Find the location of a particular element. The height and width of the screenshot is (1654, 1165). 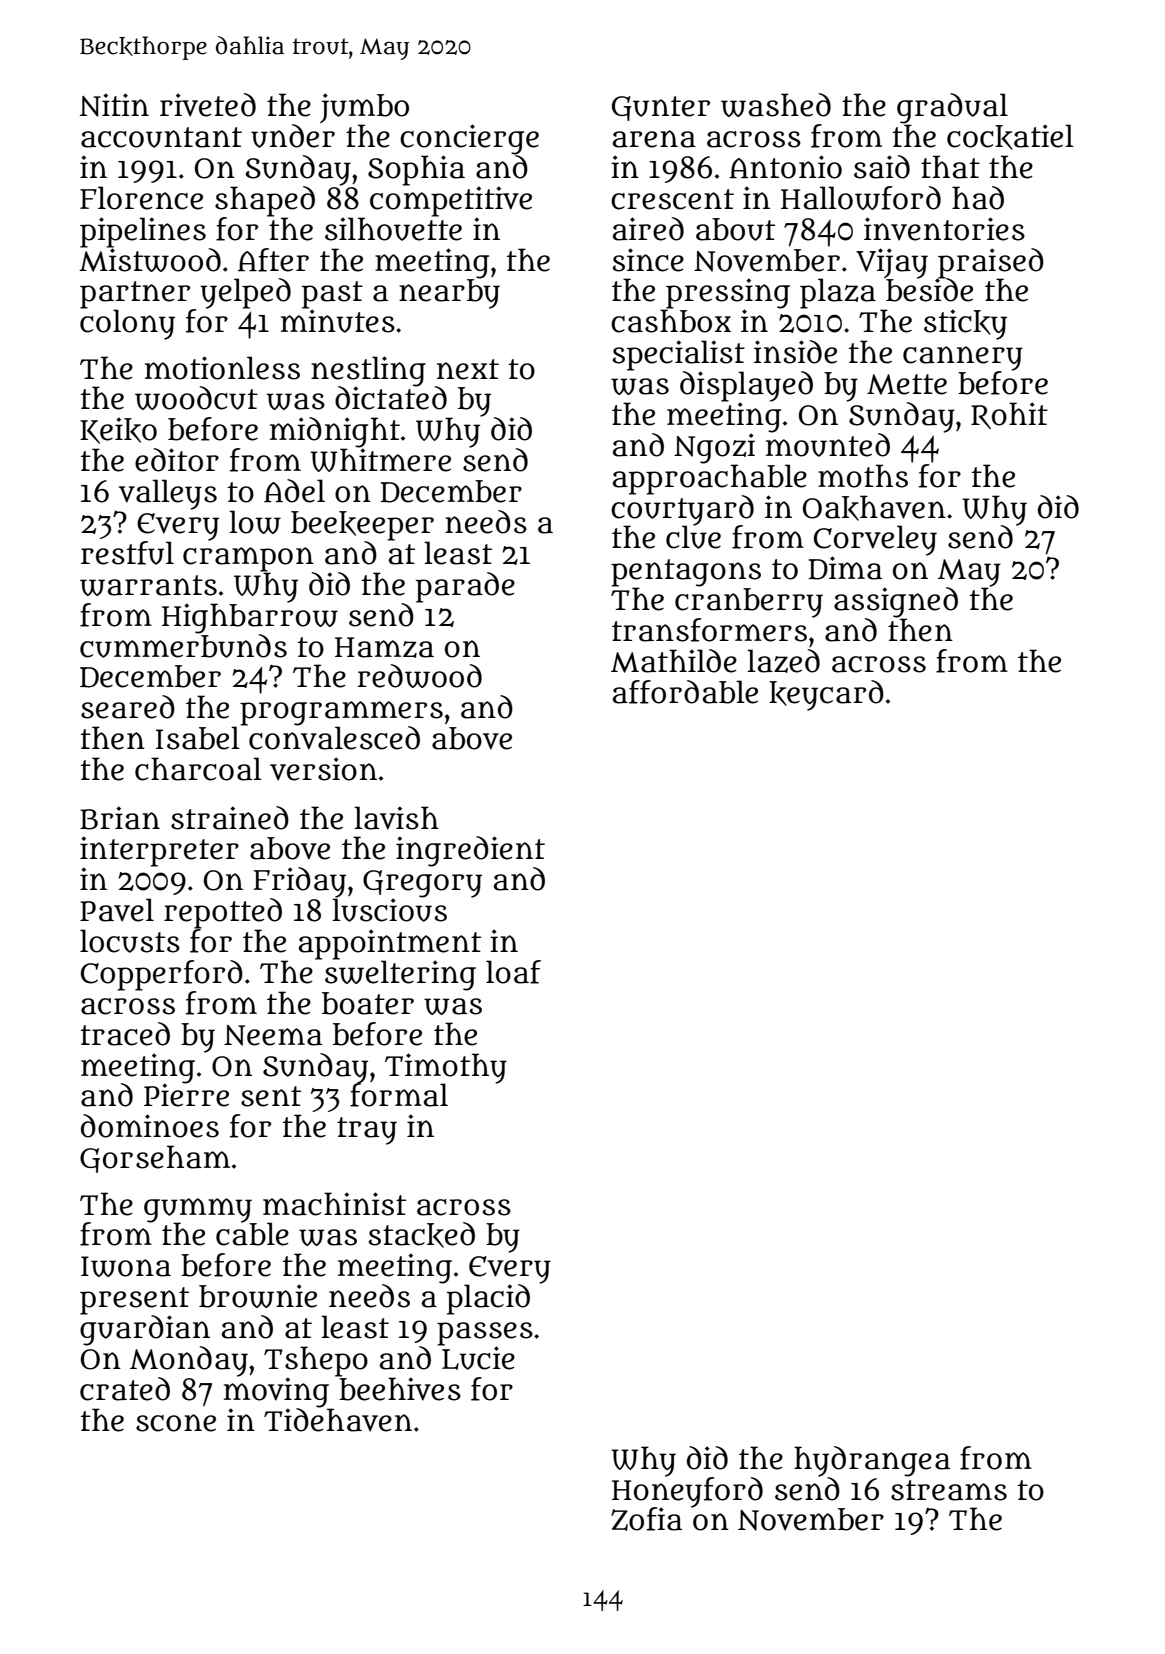

seared is located at coordinates (128, 707).
